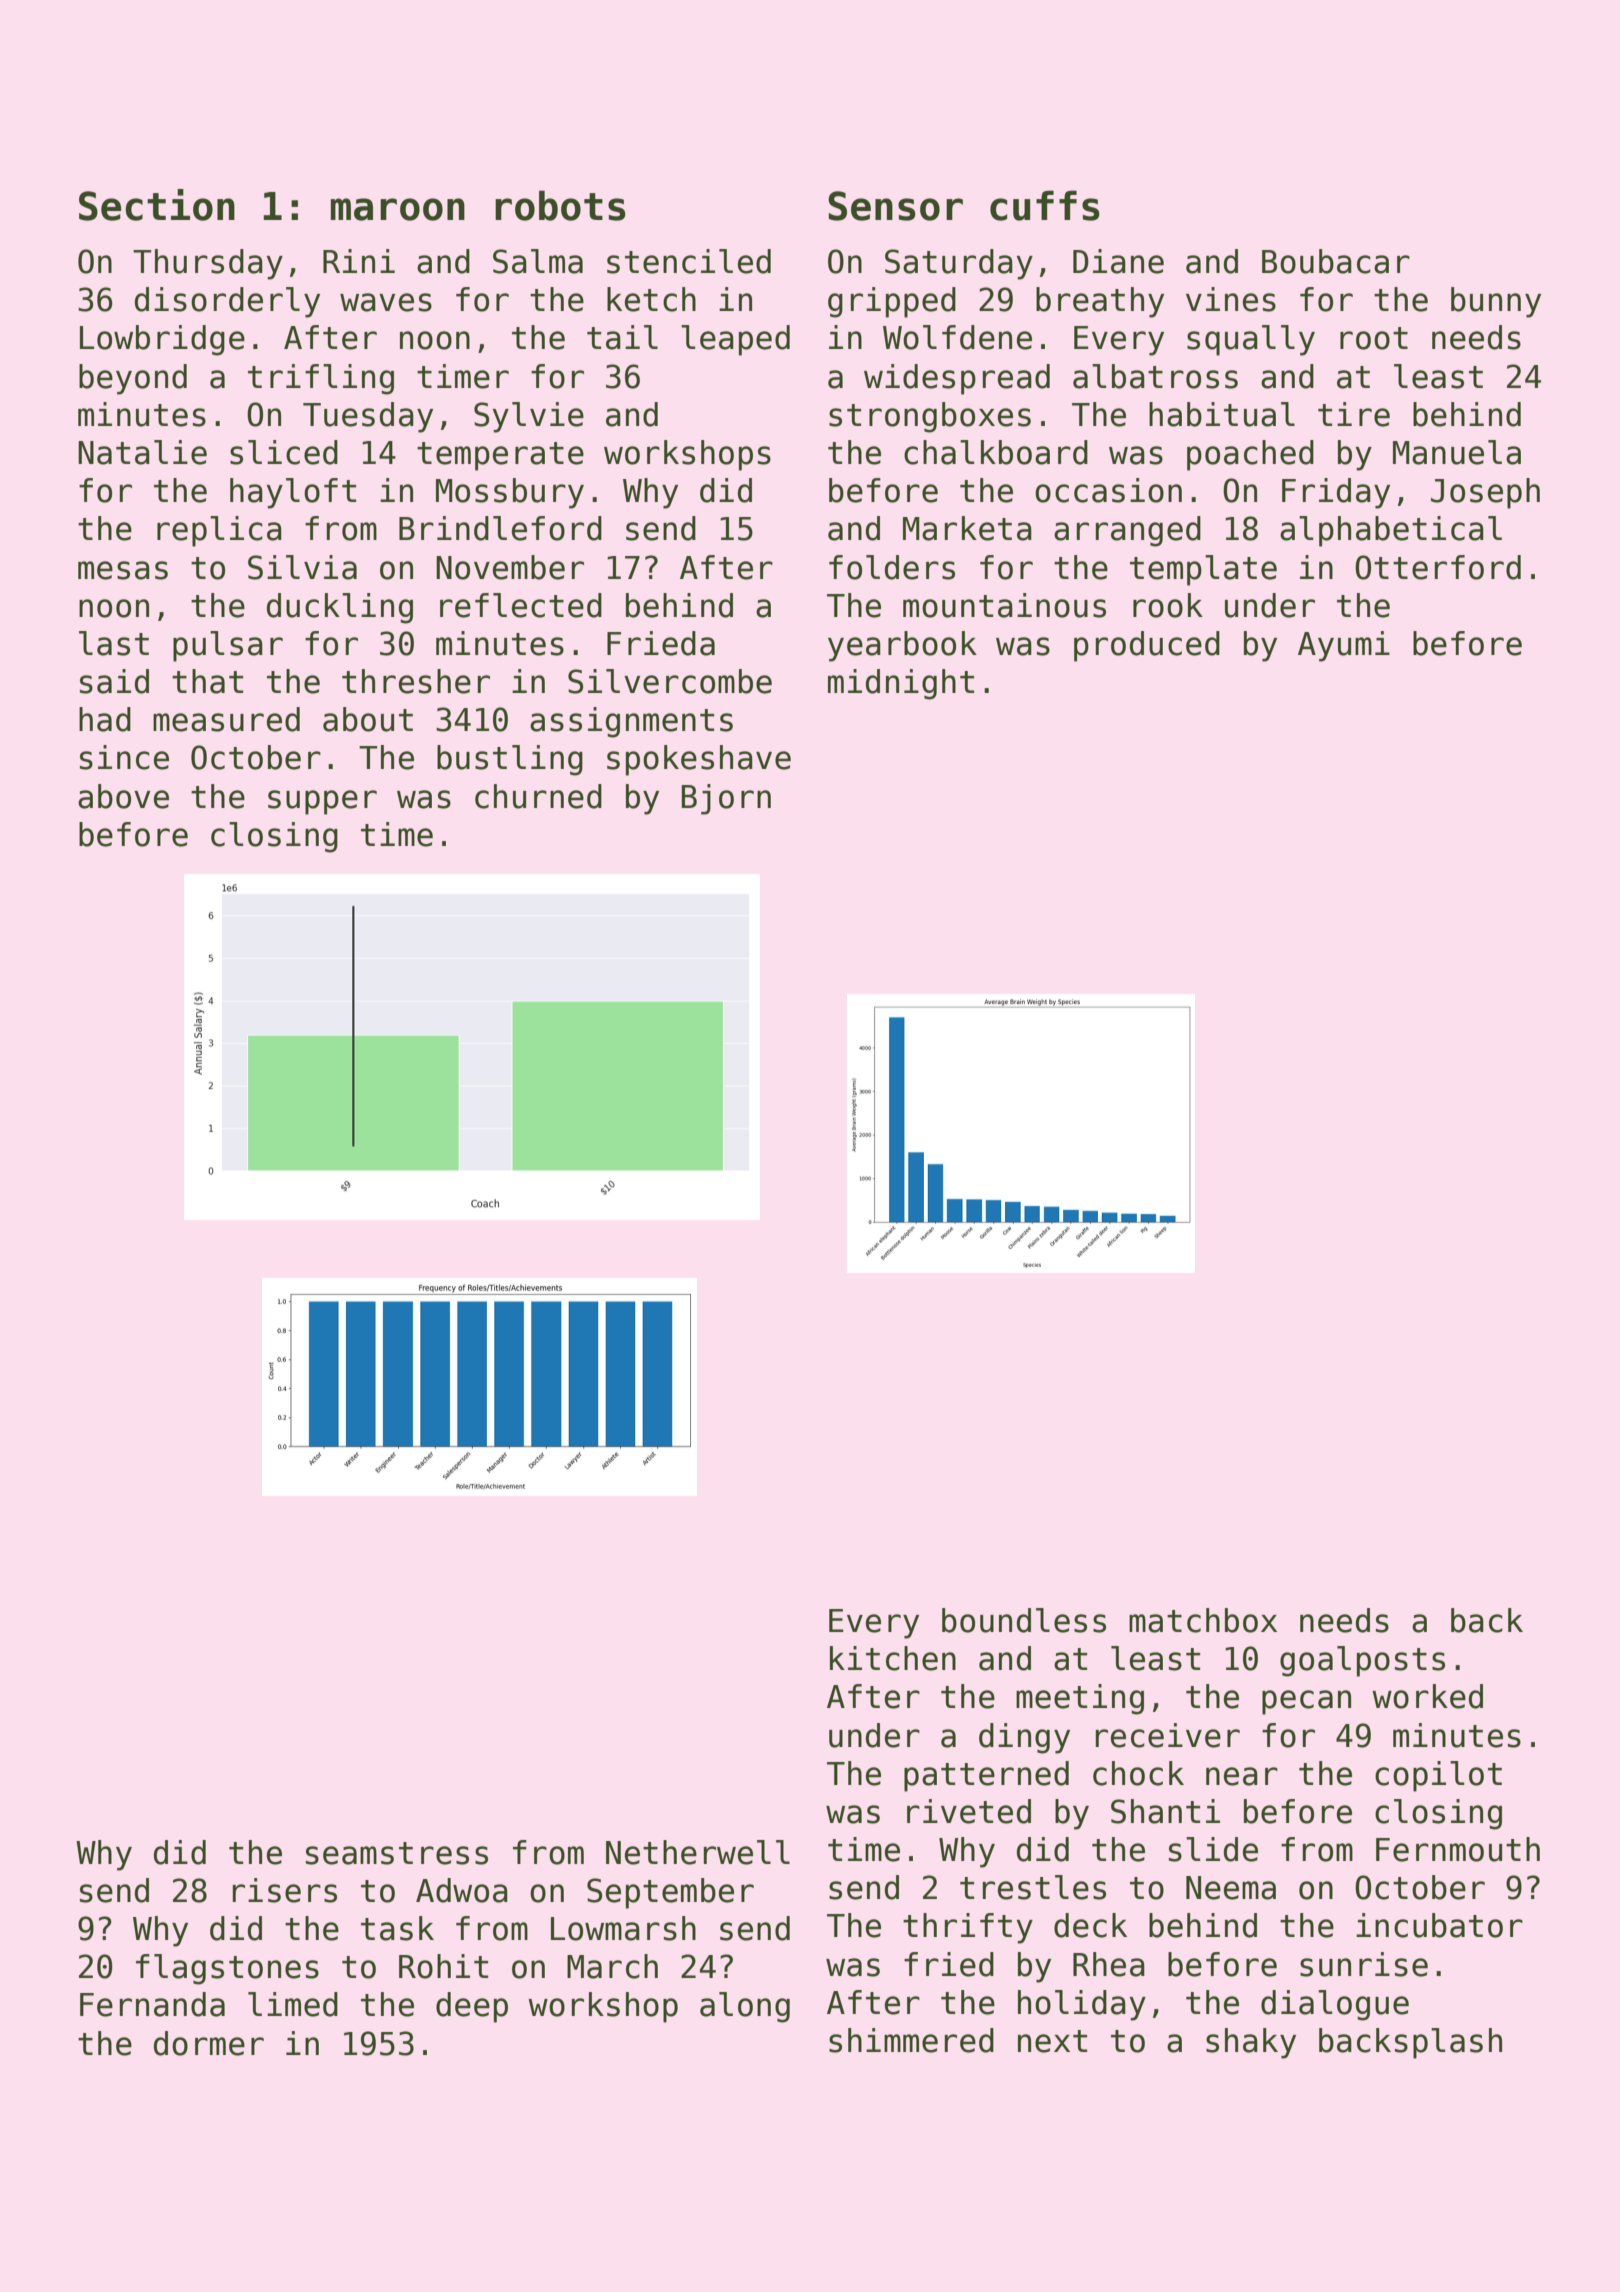 This screenshot has height=2292, width=1620. I want to click on matchbox, so click(1203, 1620).
